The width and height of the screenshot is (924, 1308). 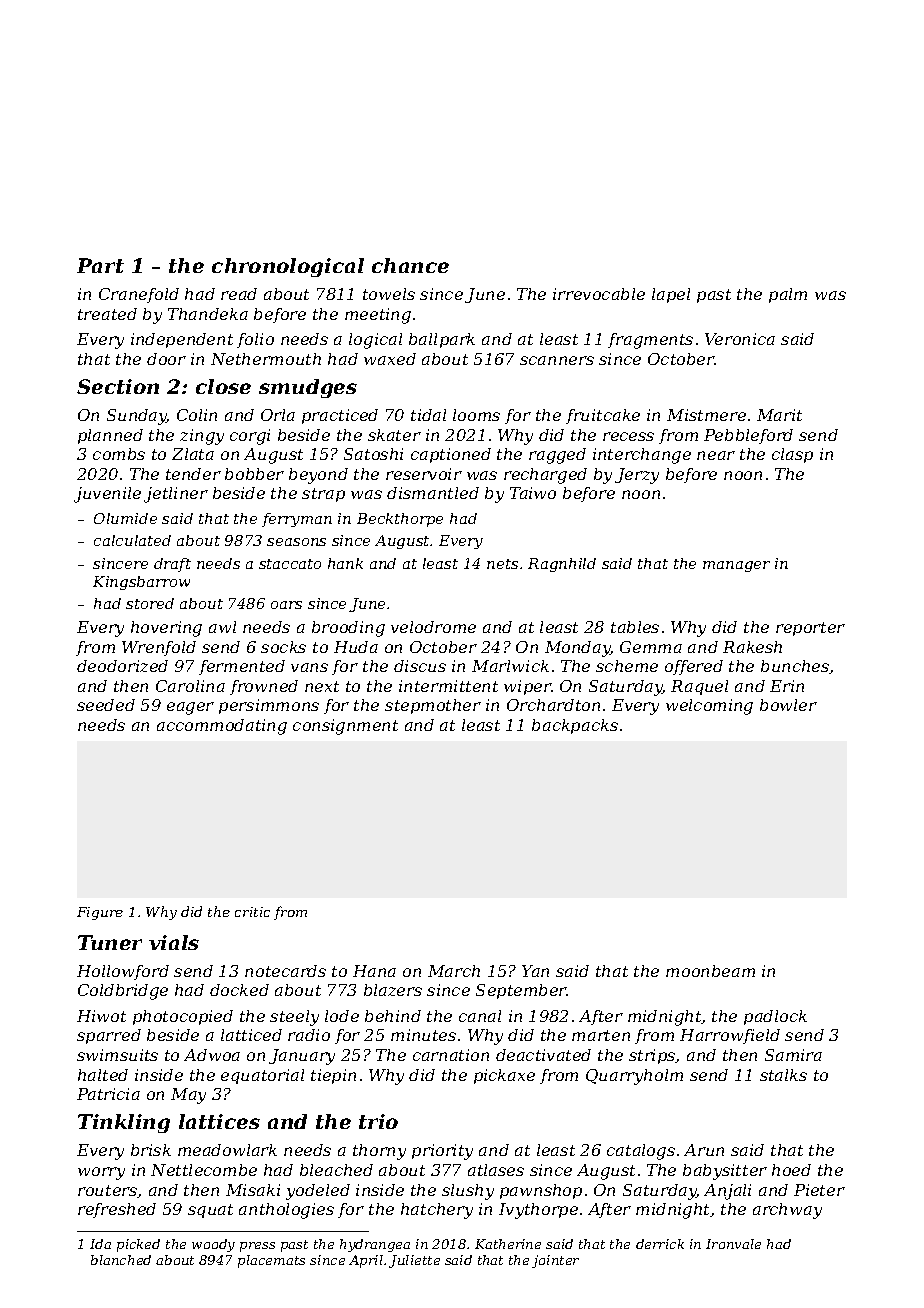 What do you see at coordinates (239, 990) in the screenshot?
I see `docked` at bounding box center [239, 990].
